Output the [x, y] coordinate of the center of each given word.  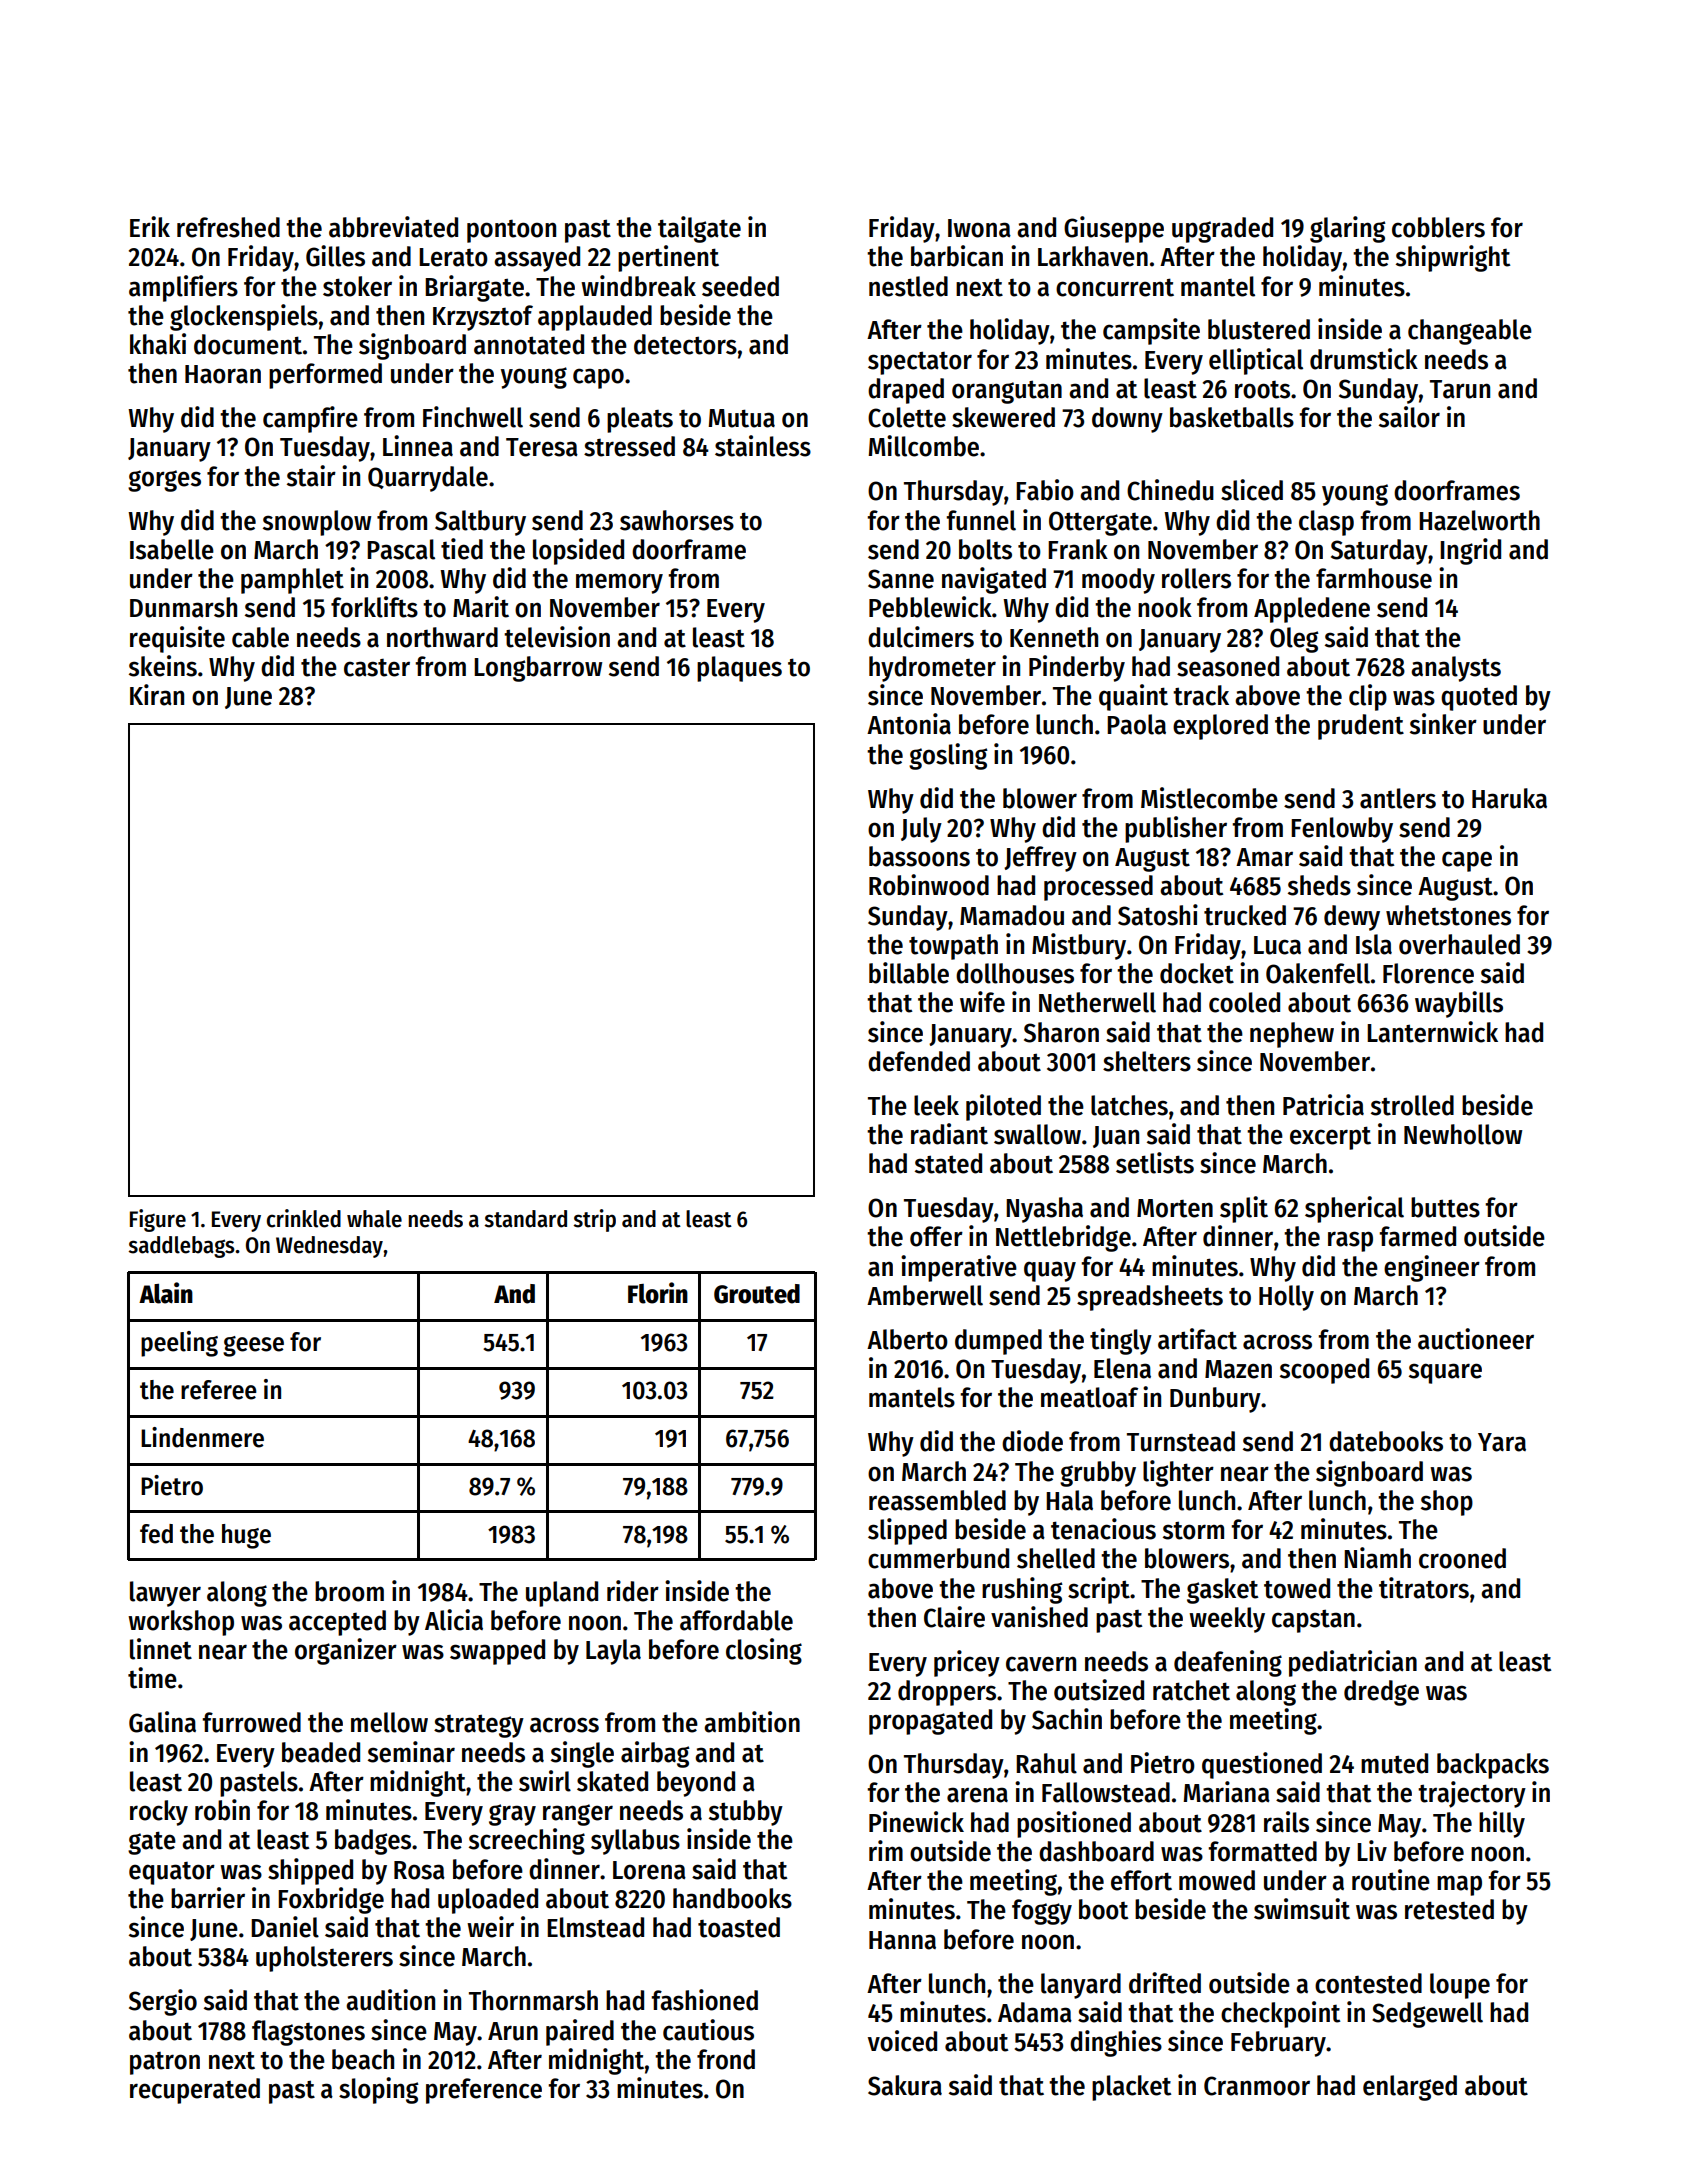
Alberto [907, 1339]
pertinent [668, 258]
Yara [1502, 1442]
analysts [1456, 669]
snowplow [317, 523]
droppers [947, 1693]
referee [219, 1390]
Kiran [157, 695]
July [921, 830]
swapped [497, 1652]
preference [484, 2091]
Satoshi [1158, 915]
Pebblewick [930, 607]
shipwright [1453, 258]
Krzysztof [483, 318]
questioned [1262, 1765]
